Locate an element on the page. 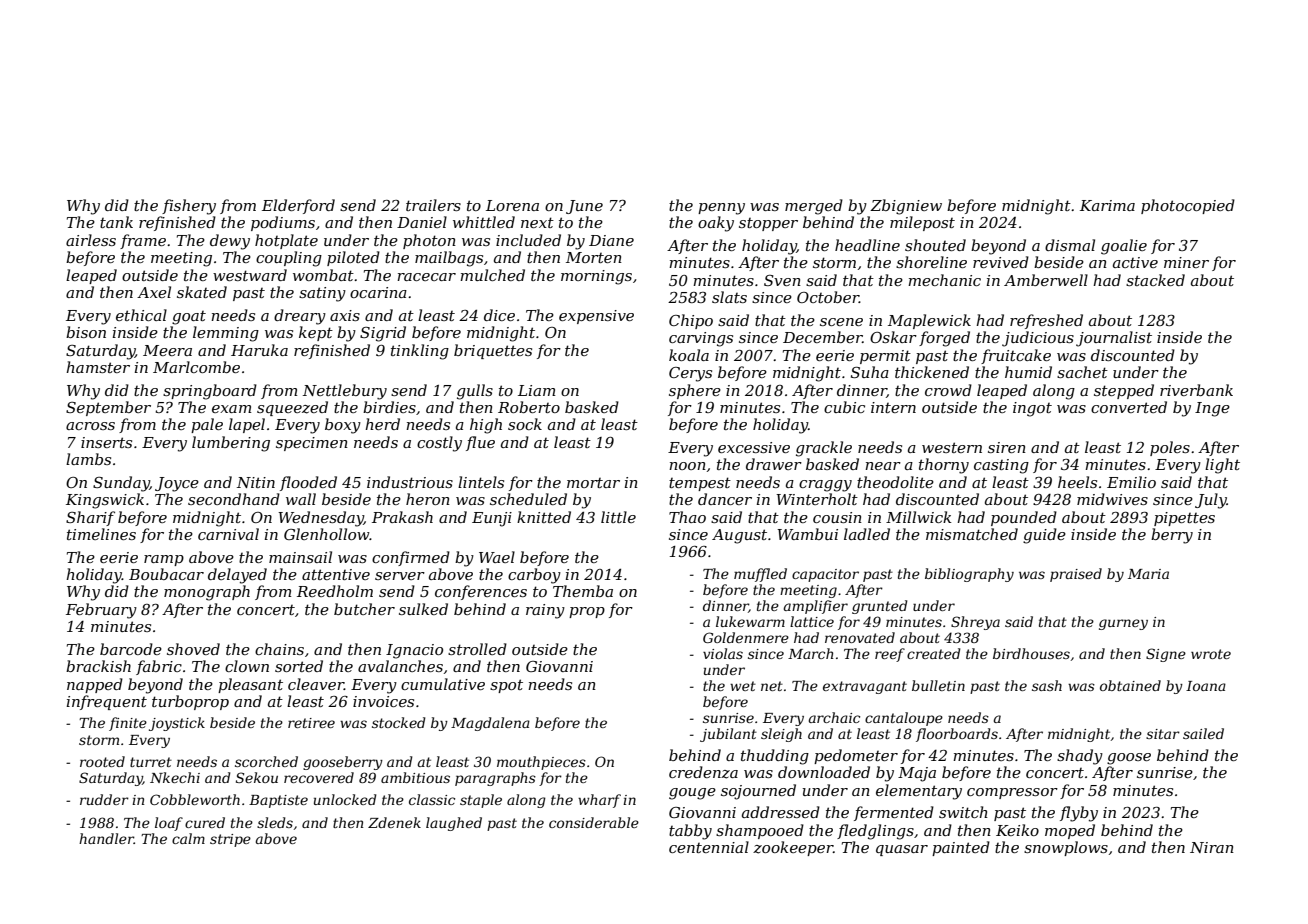 The image size is (1308, 924). intern is located at coordinates (893, 407).
